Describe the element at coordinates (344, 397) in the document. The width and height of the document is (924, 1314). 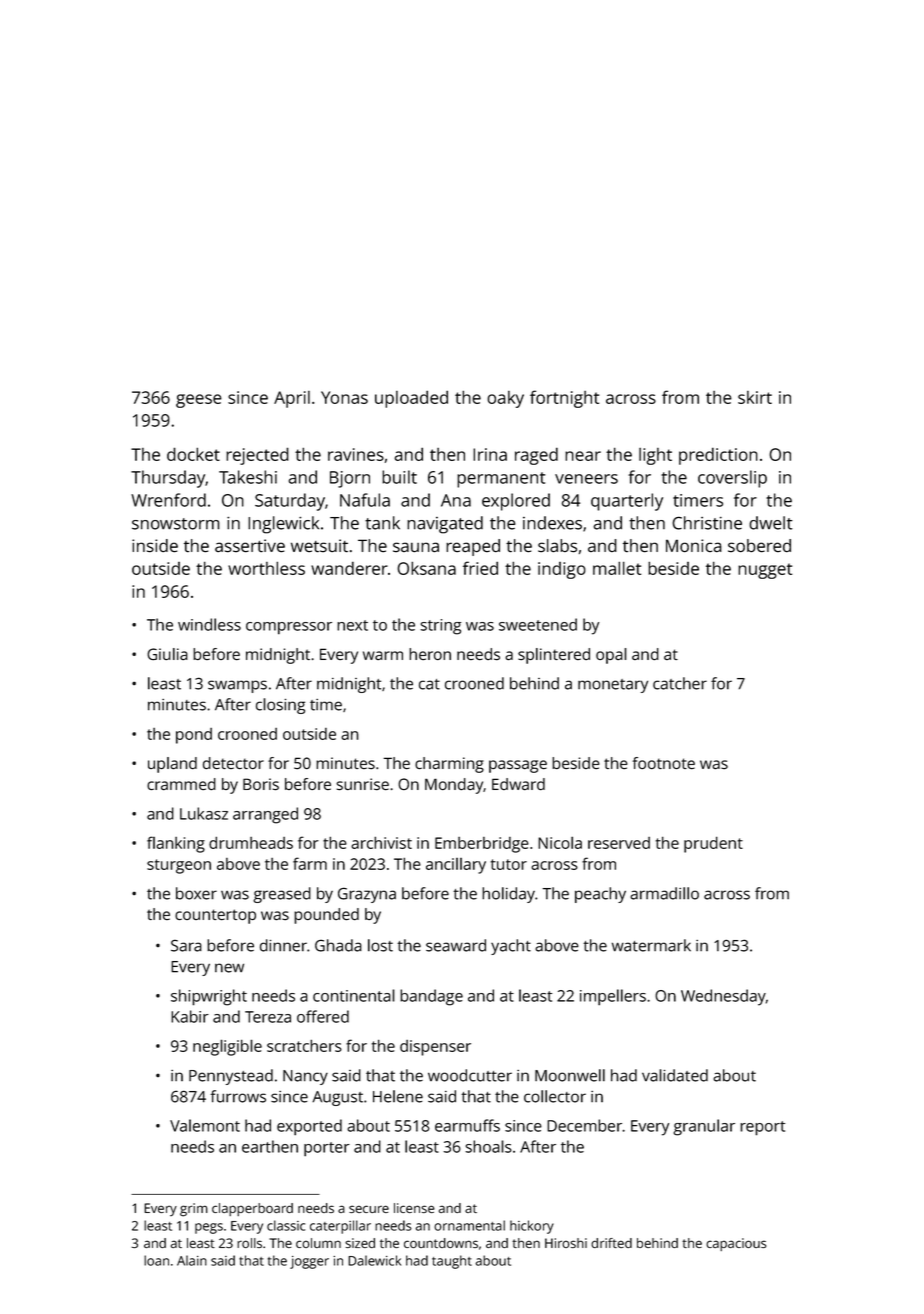
I see `Yonas` at that location.
